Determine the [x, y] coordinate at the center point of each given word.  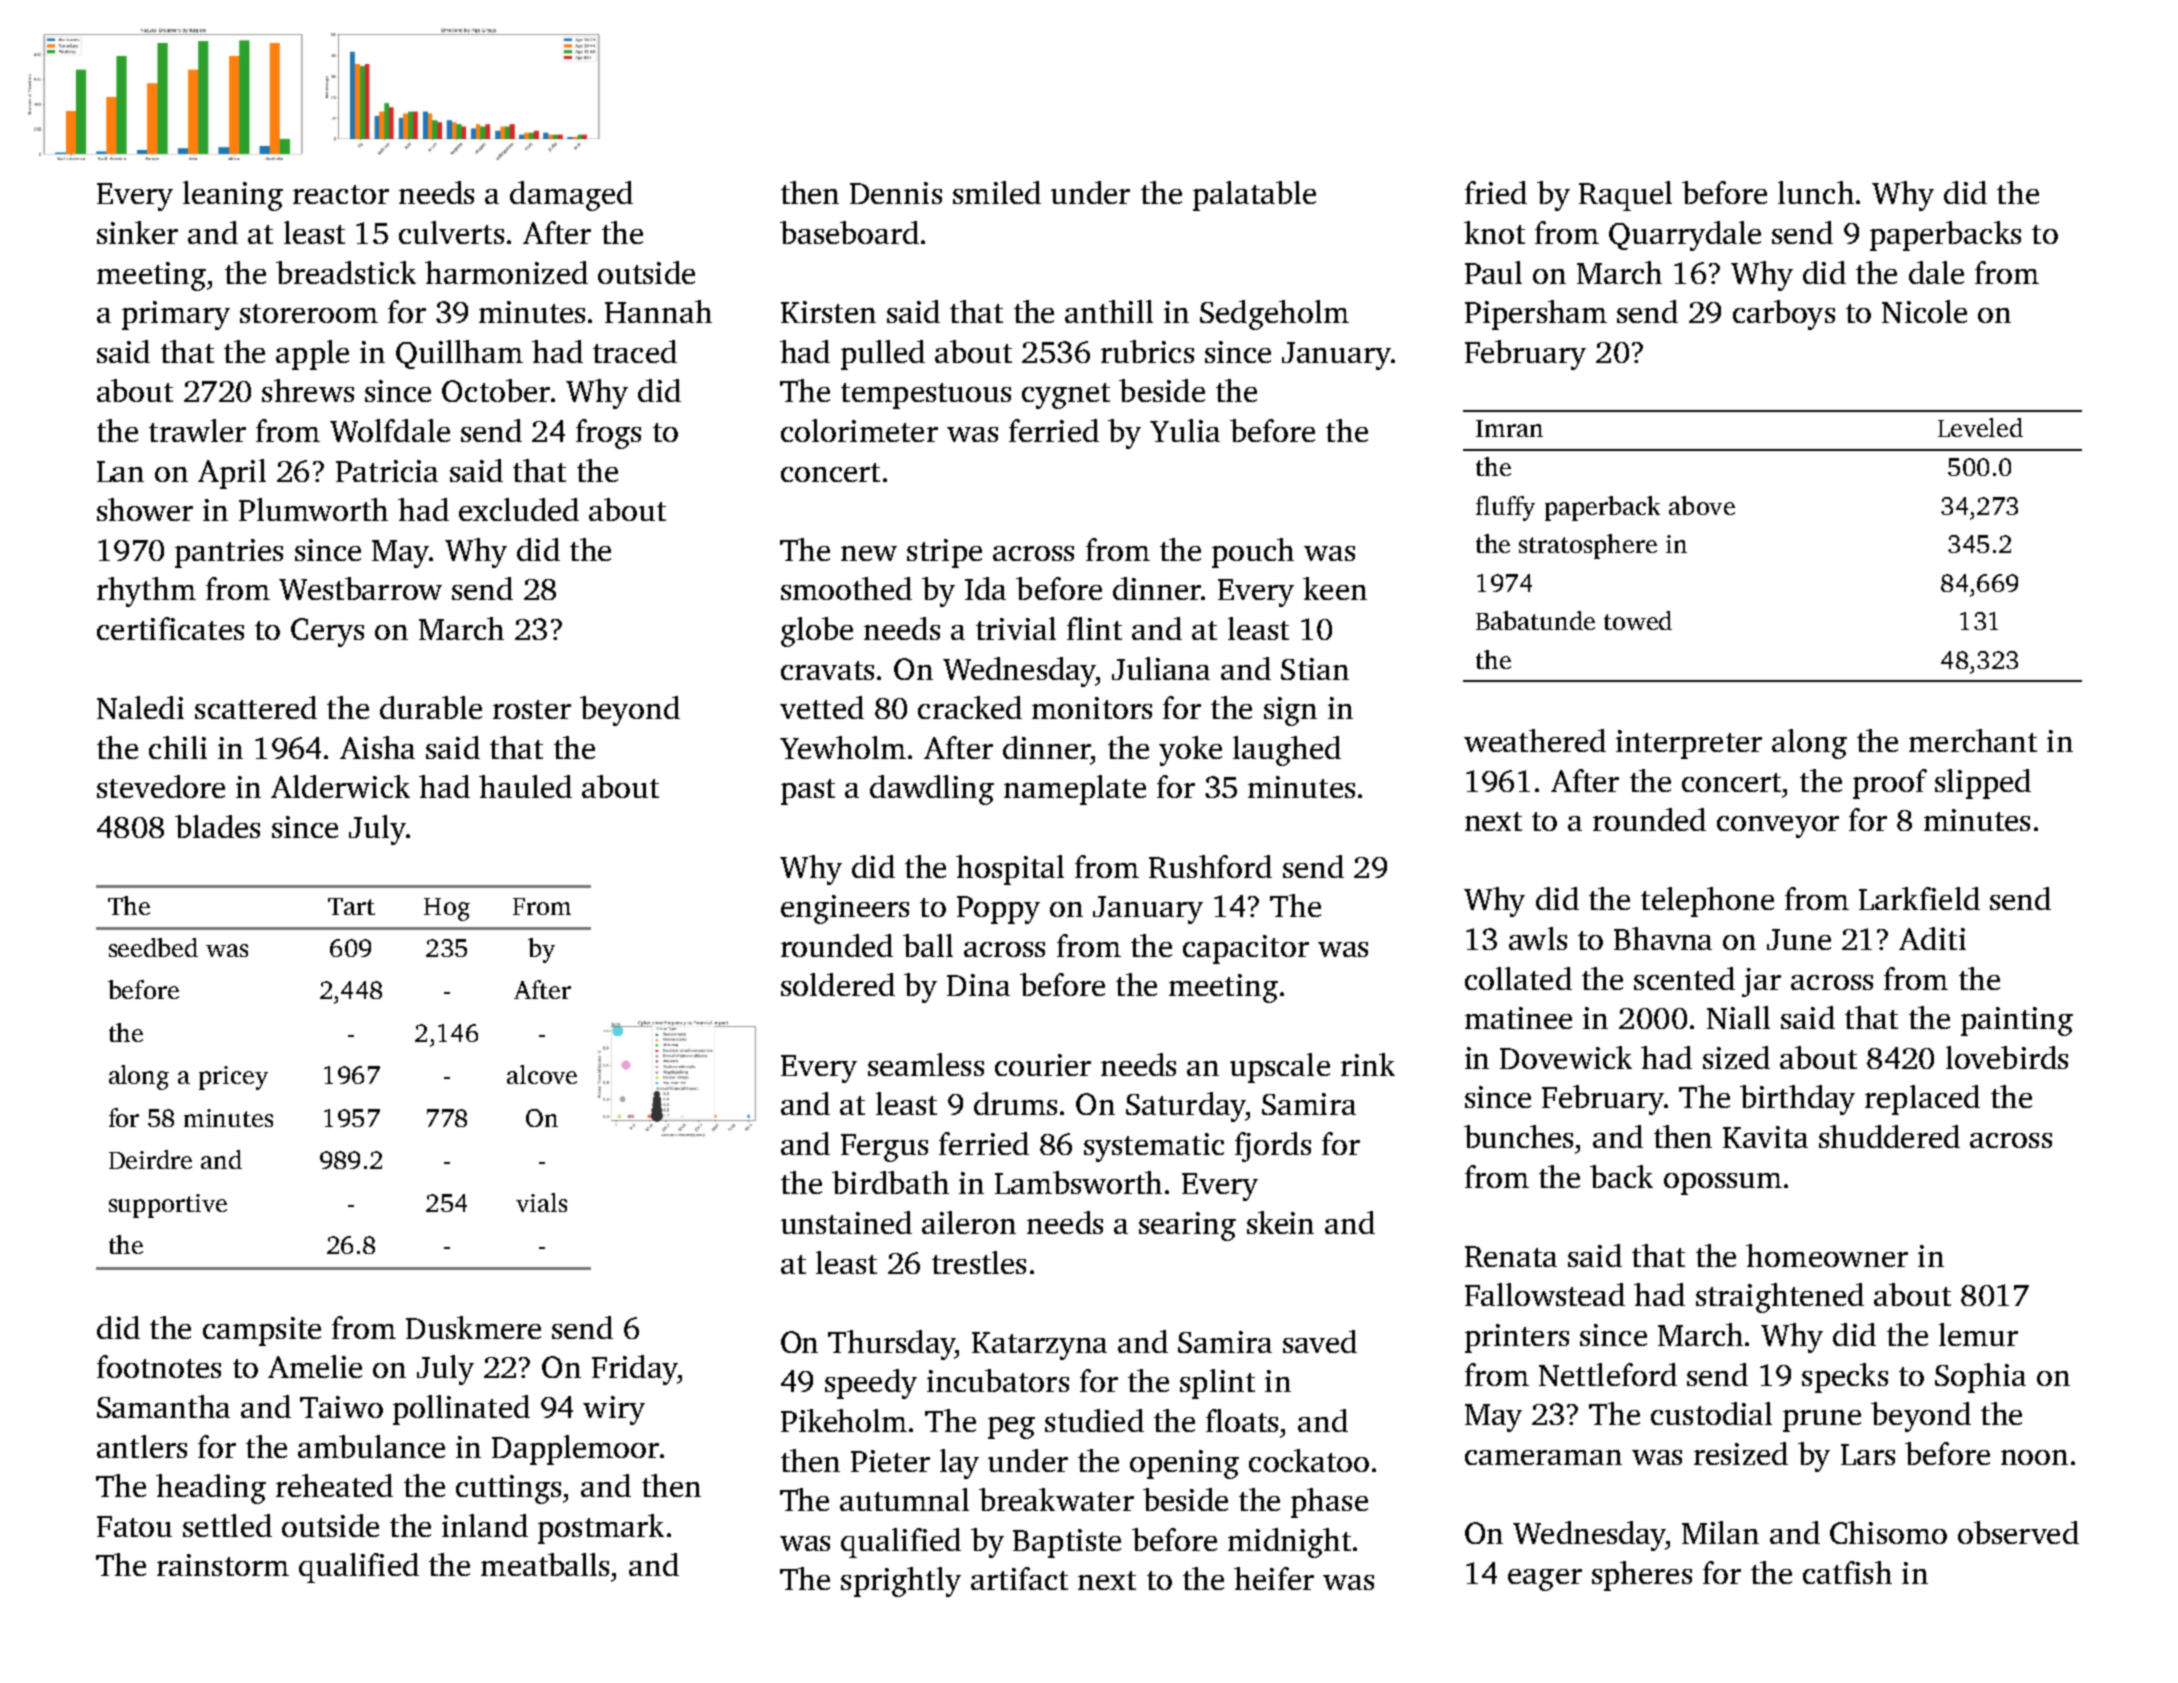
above [1702, 505]
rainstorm [223, 1565]
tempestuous [926, 396]
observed [2018, 1532]
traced [635, 351]
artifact [1019, 1578]
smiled [997, 192]
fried [1496, 192]
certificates [170, 628]
